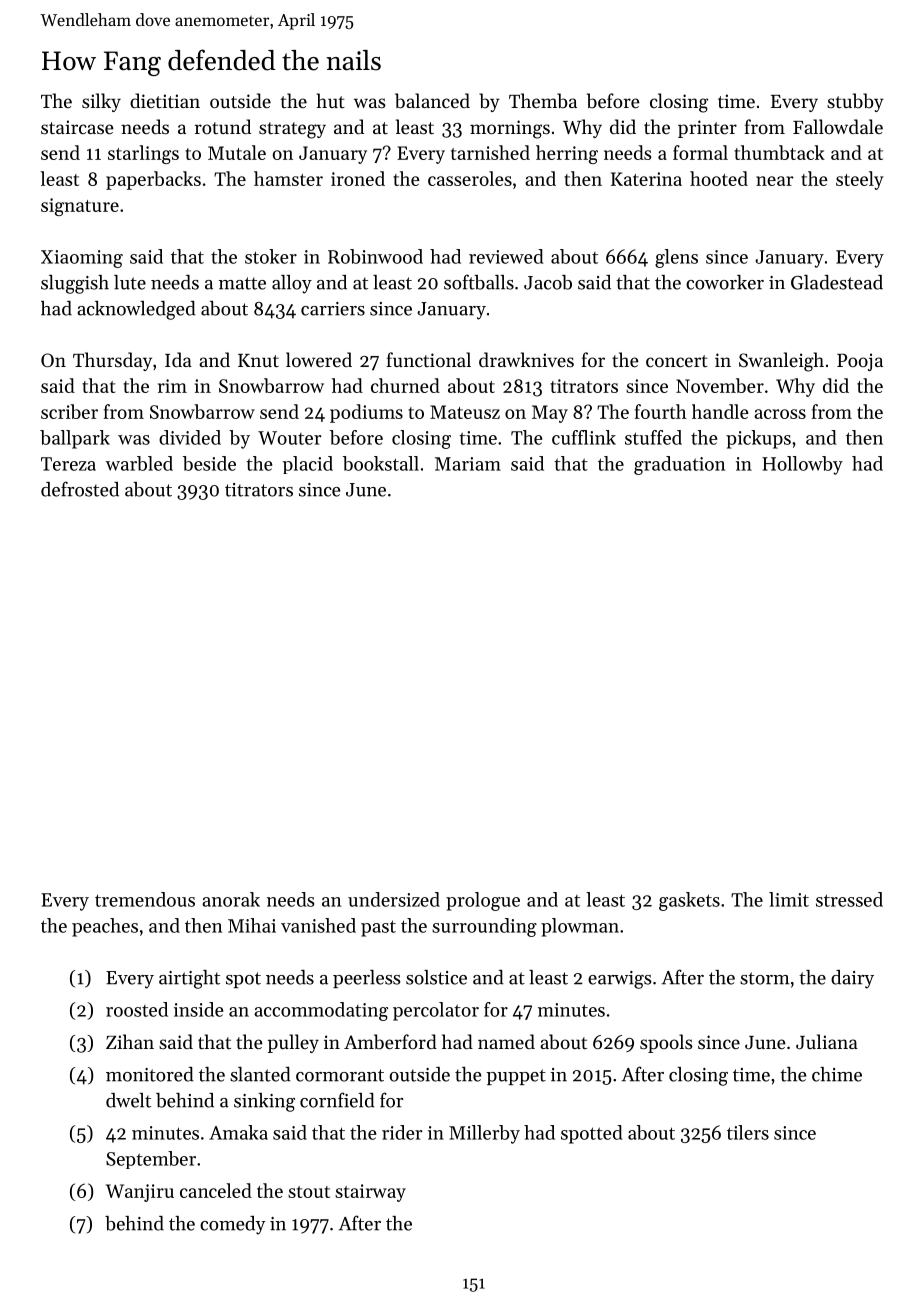 The width and height of the document is (924, 1308). Describe the element at coordinates (231, 899) in the document. I see `anorak` at that location.
